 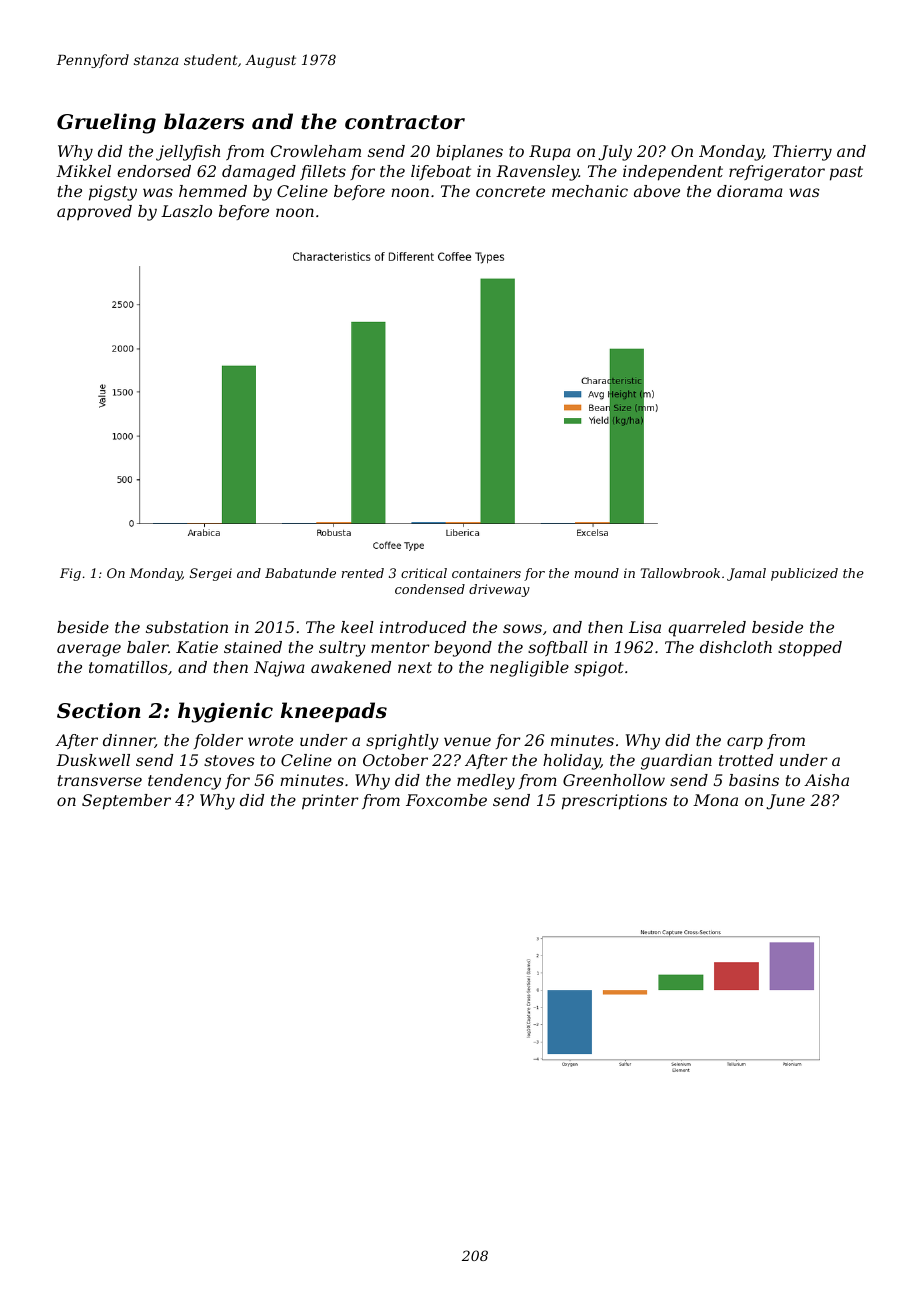 What do you see at coordinates (94, 213) in the screenshot?
I see `approved` at bounding box center [94, 213].
